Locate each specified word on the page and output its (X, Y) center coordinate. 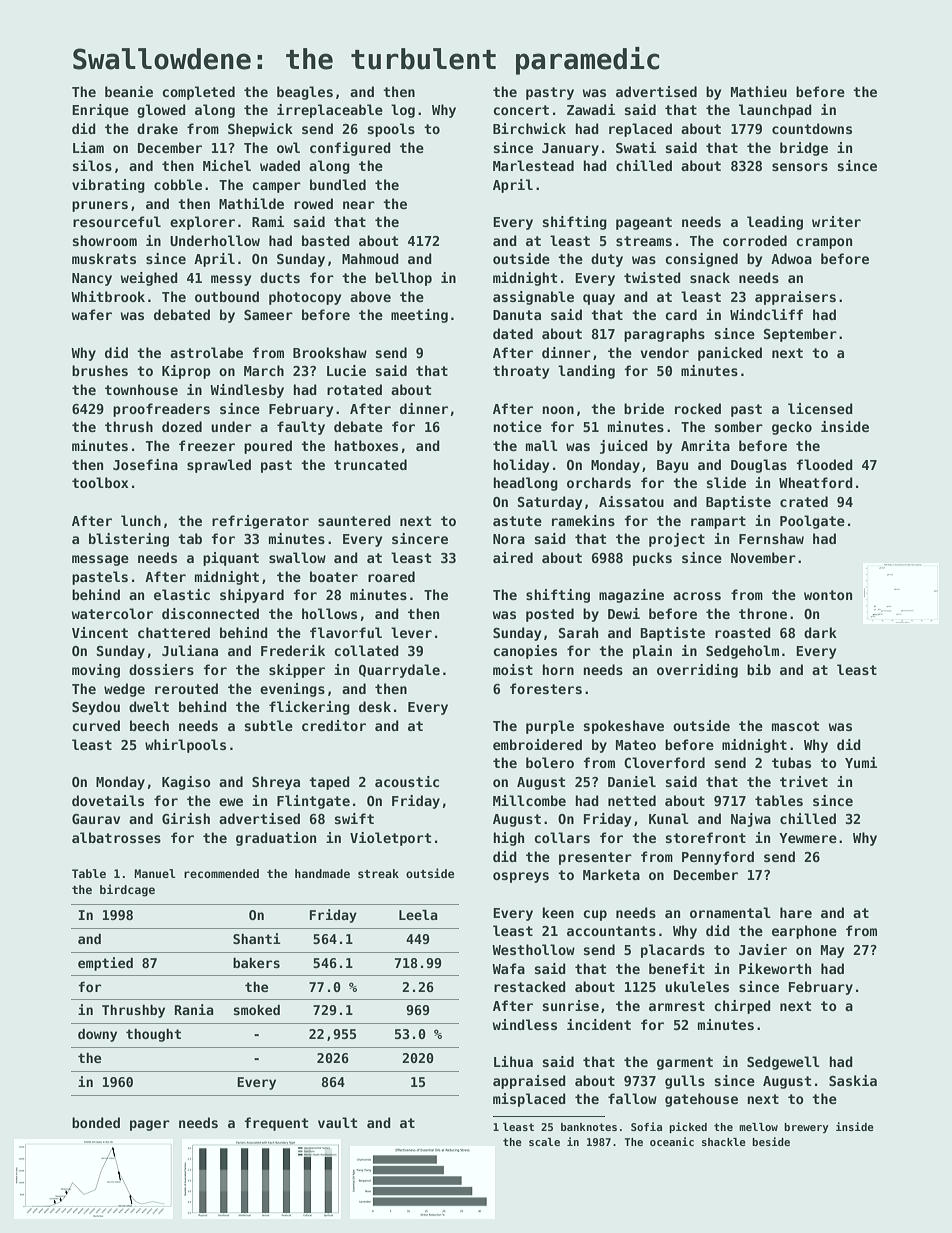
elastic (182, 594)
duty (607, 260)
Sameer (268, 315)
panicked (730, 354)
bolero (550, 762)
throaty (521, 372)
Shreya (276, 783)
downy (97, 1035)
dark (820, 632)
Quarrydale (399, 671)
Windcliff (766, 314)
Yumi (861, 762)
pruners (100, 206)
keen (558, 912)
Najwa (751, 820)
